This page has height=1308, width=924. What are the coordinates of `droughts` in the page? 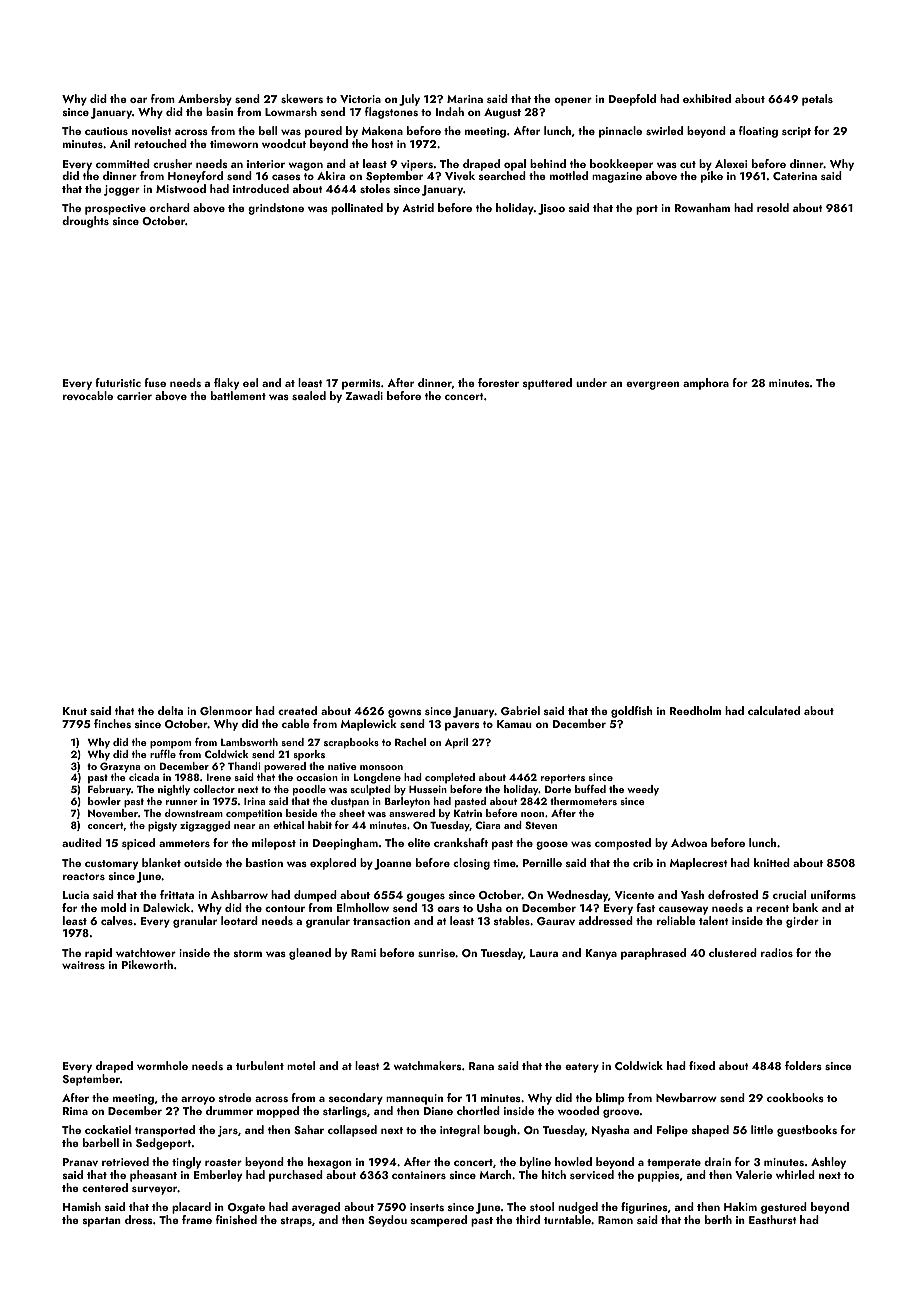 It's located at (85, 222).
